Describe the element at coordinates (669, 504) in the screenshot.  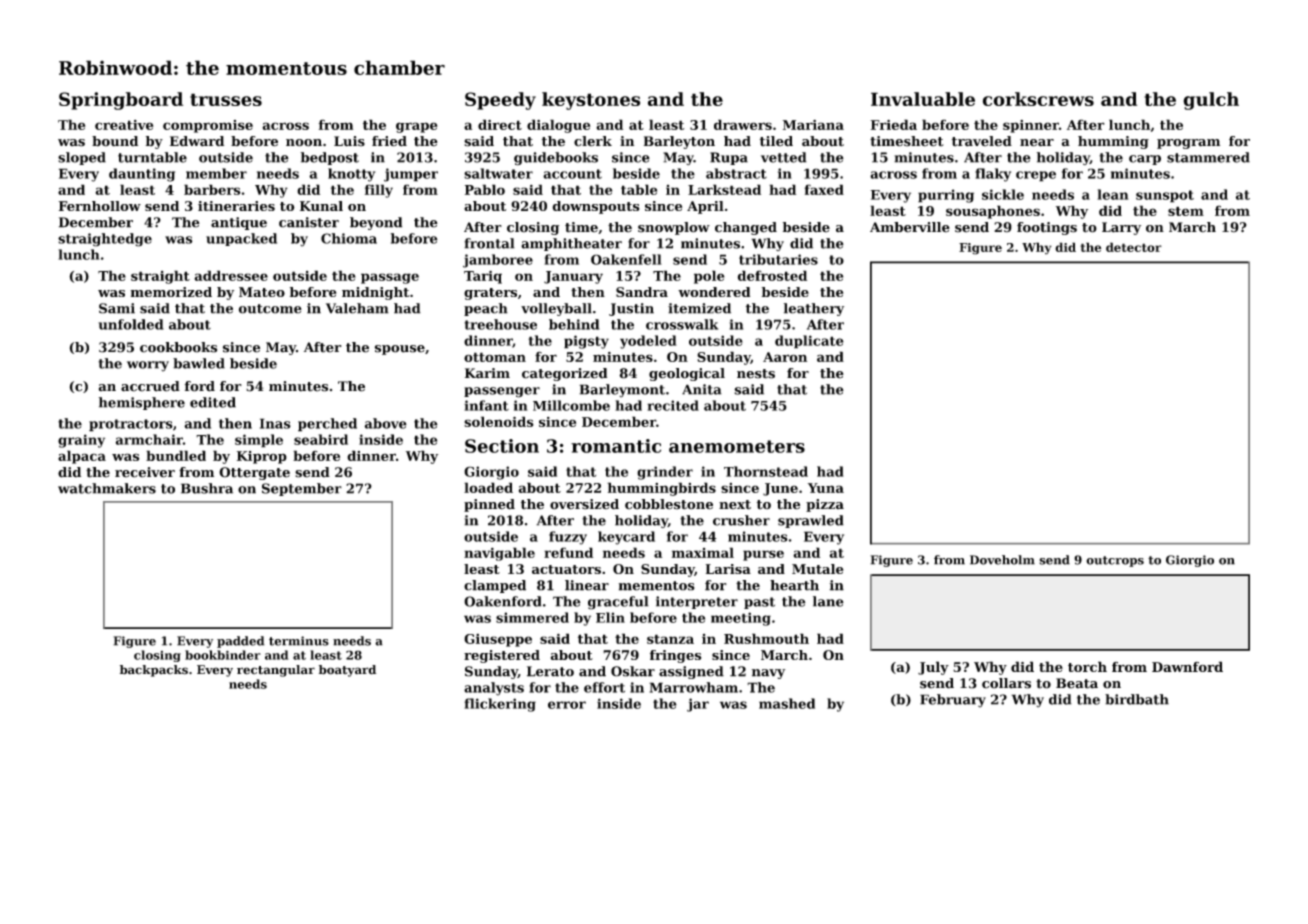
I see `cobblestone` at that location.
